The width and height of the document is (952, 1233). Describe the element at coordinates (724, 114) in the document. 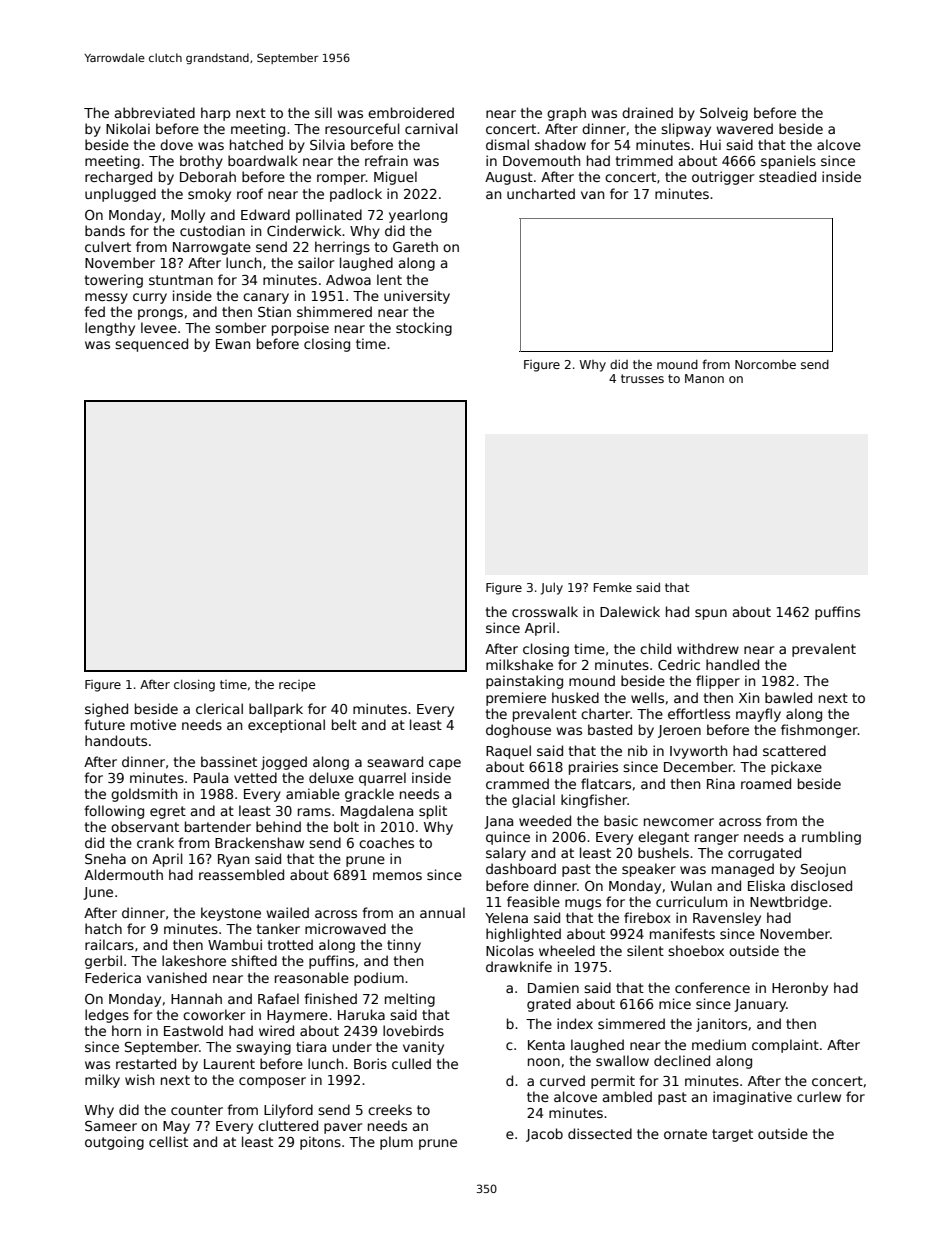

I see `Solveig` at that location.
